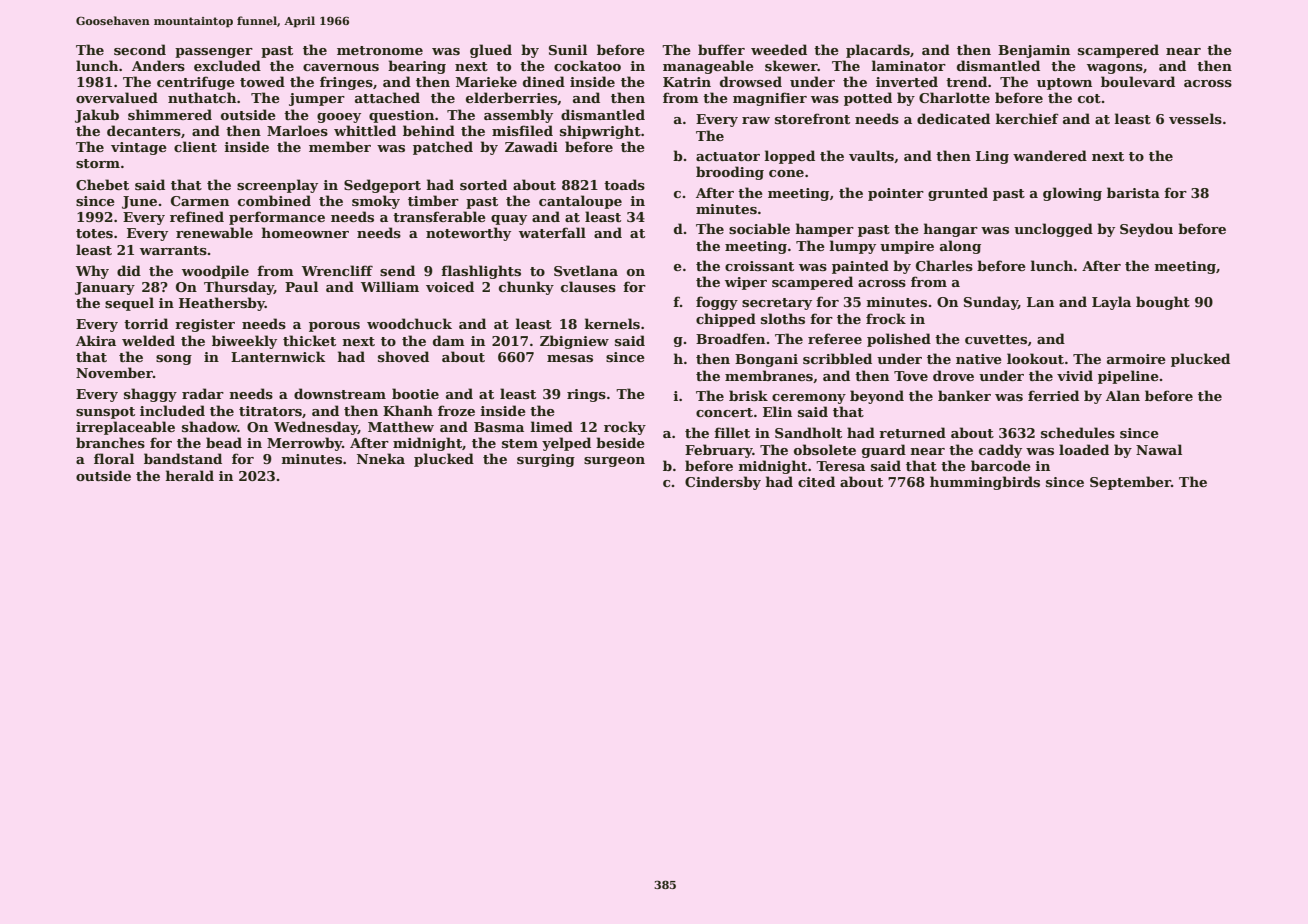 The image size is (1308, 924). What do you see at coordinates (1159, 449) in the image?
I see `Nawal` at bounding box center [1159, 449].
